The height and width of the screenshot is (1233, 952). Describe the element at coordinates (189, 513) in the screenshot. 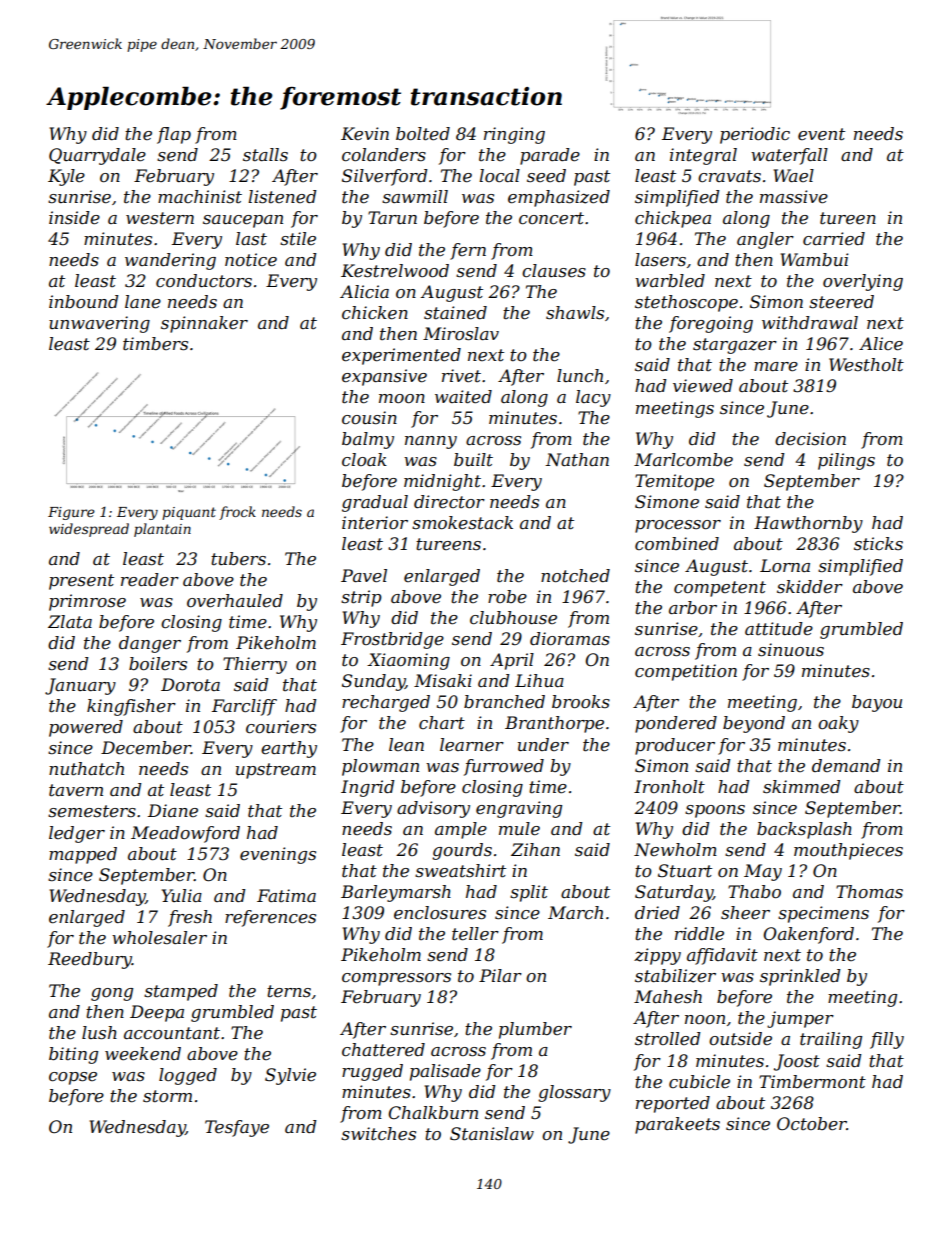

I see `piquant` at that location.
